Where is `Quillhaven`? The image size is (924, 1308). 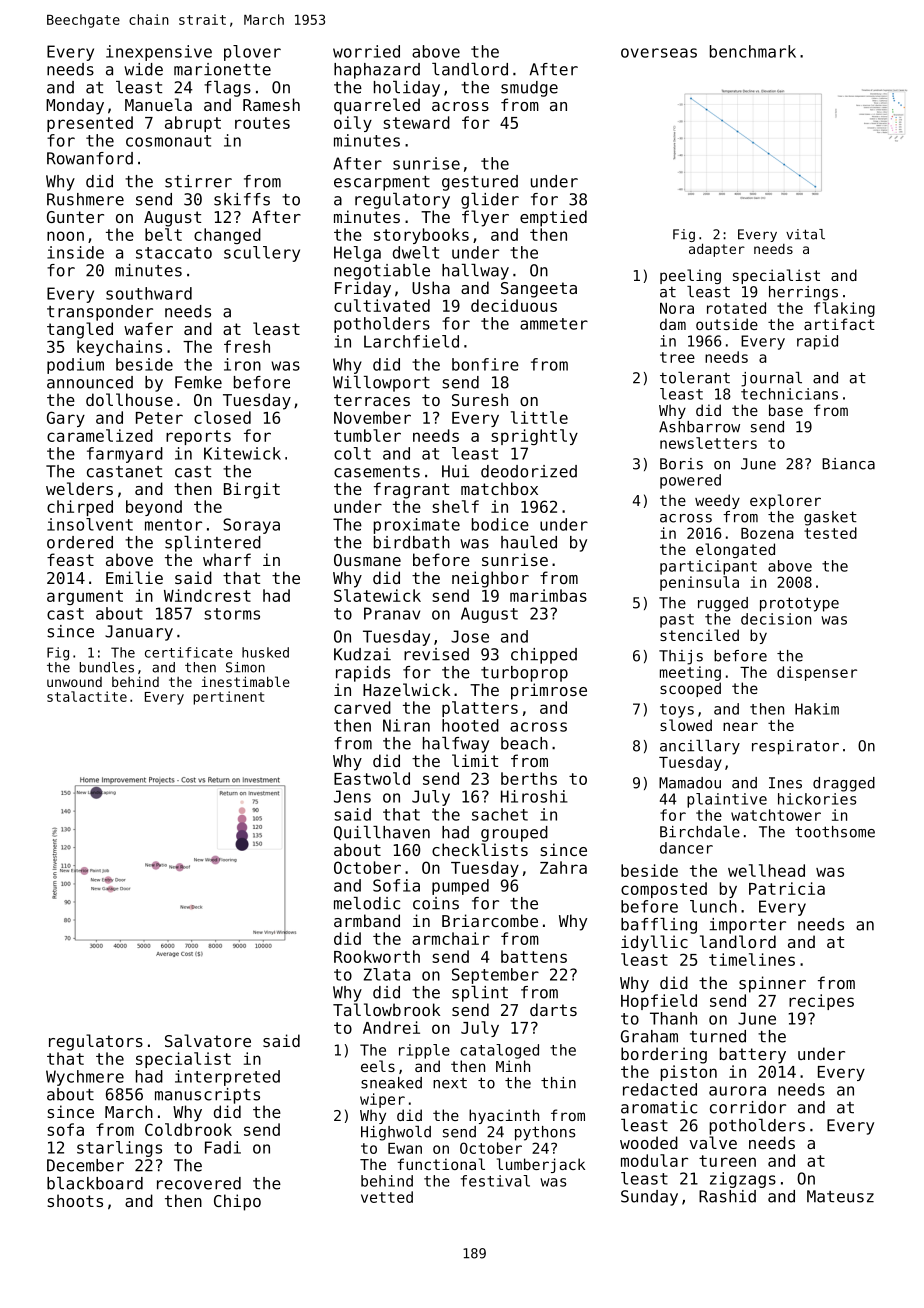 Quillhaven is located at coordinates (382, 833).
